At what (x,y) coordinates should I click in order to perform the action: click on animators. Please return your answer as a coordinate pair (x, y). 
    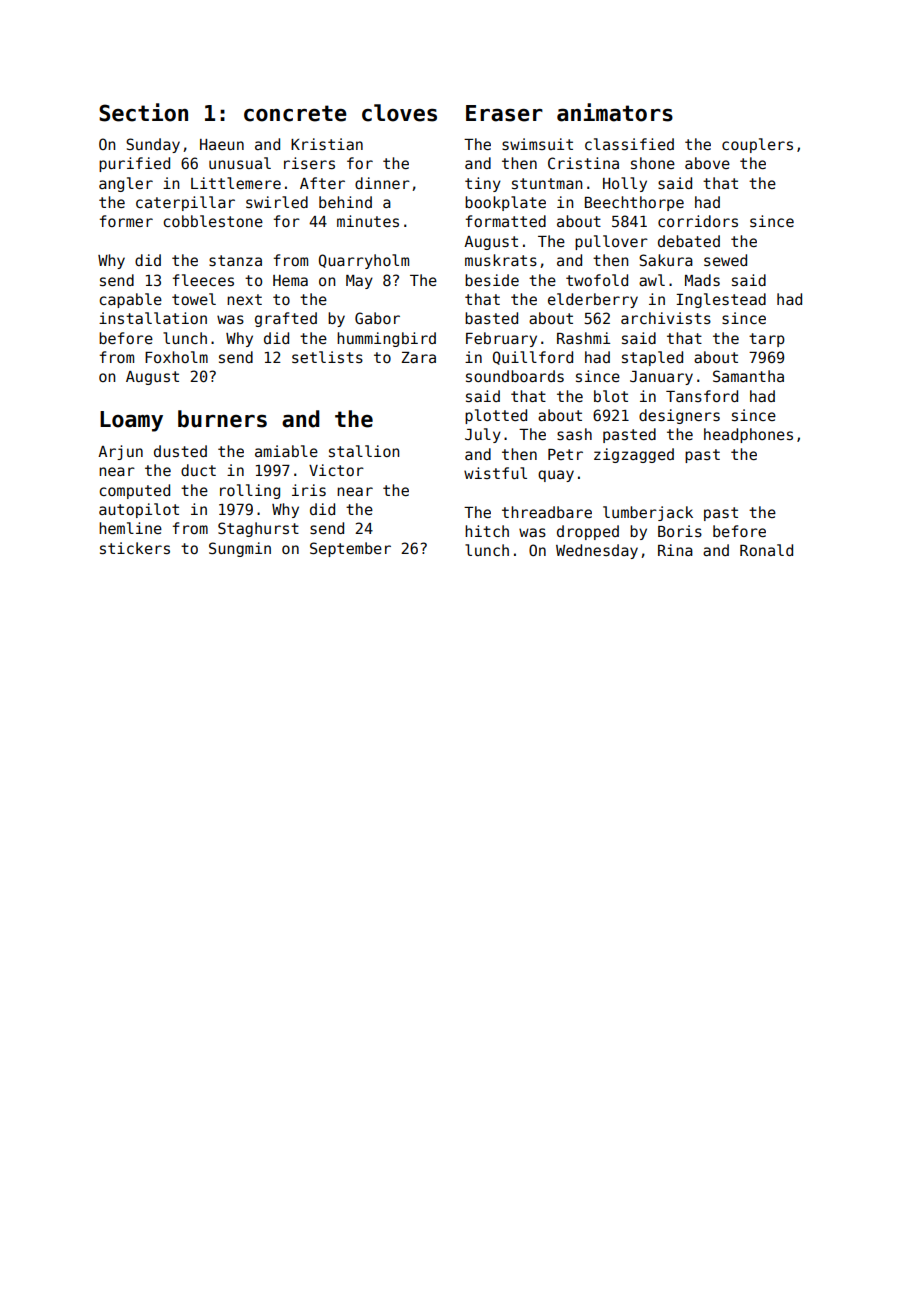
    Looking at the image, I should click on (615, 112).
